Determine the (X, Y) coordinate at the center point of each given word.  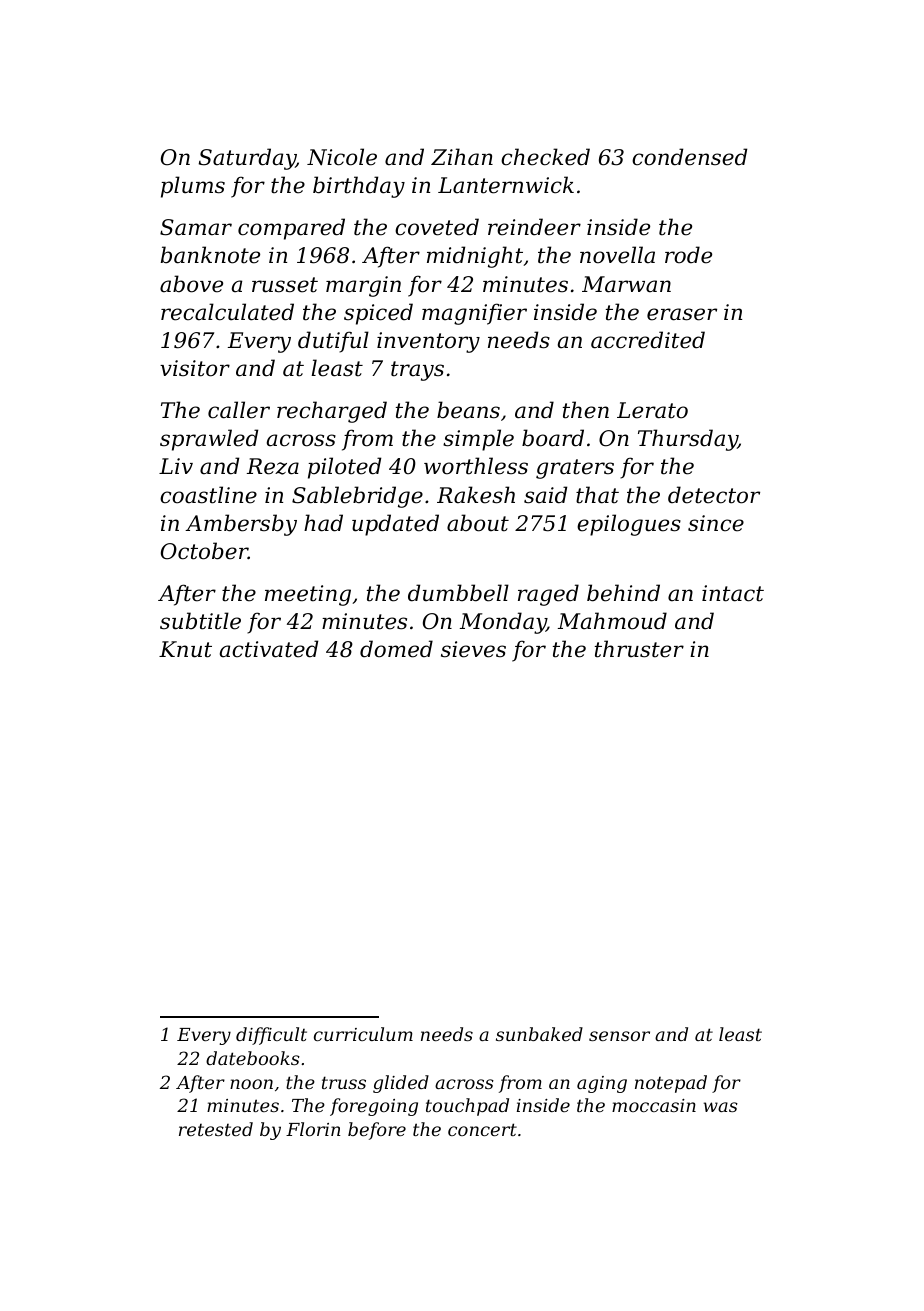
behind (623, 593)
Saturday (247, 159)
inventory (428, 342)
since (716, 523)
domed (396, 649)
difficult (271, 1036)
